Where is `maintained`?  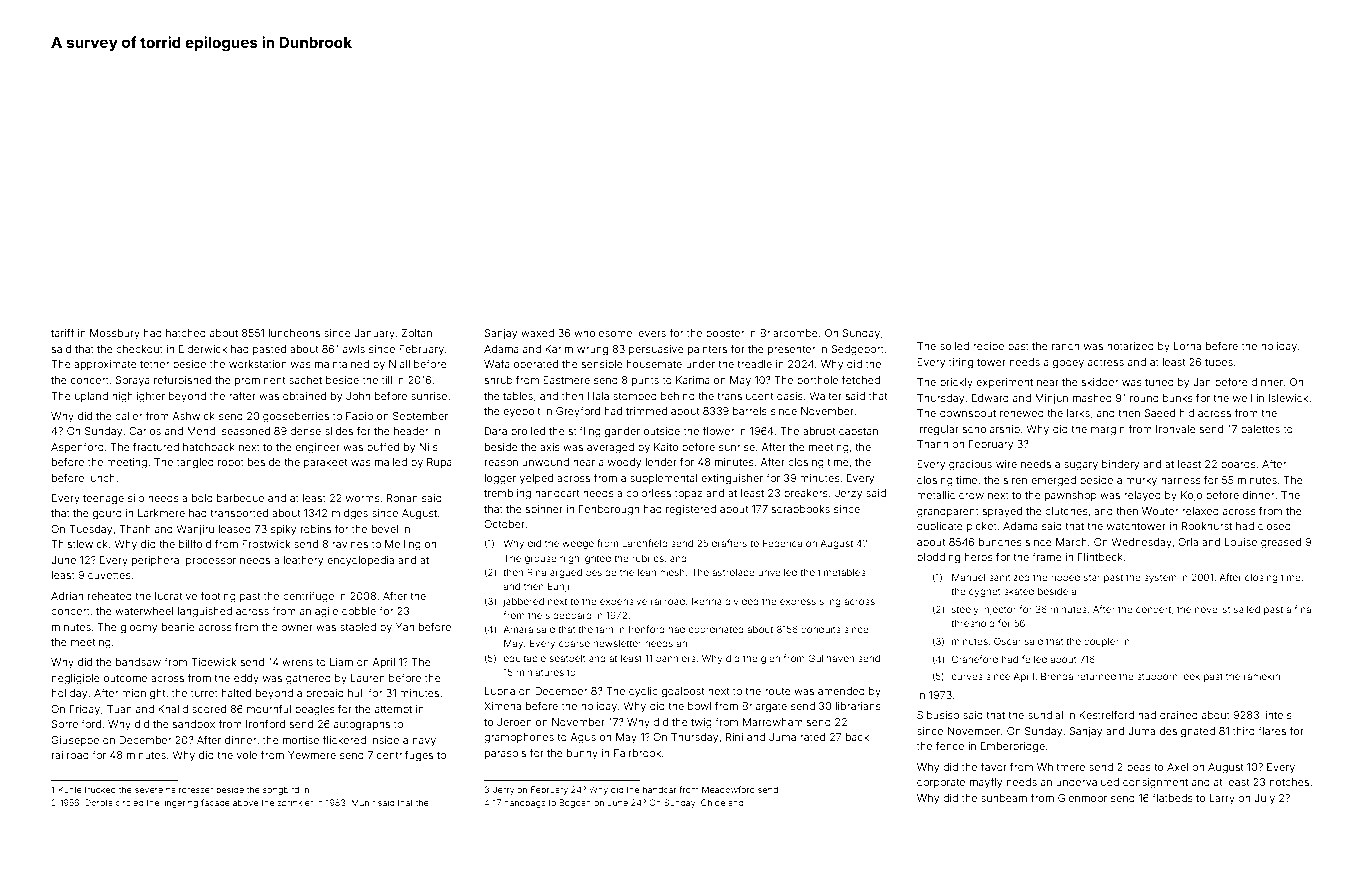
maintained is located at coordinates (342, 364).
